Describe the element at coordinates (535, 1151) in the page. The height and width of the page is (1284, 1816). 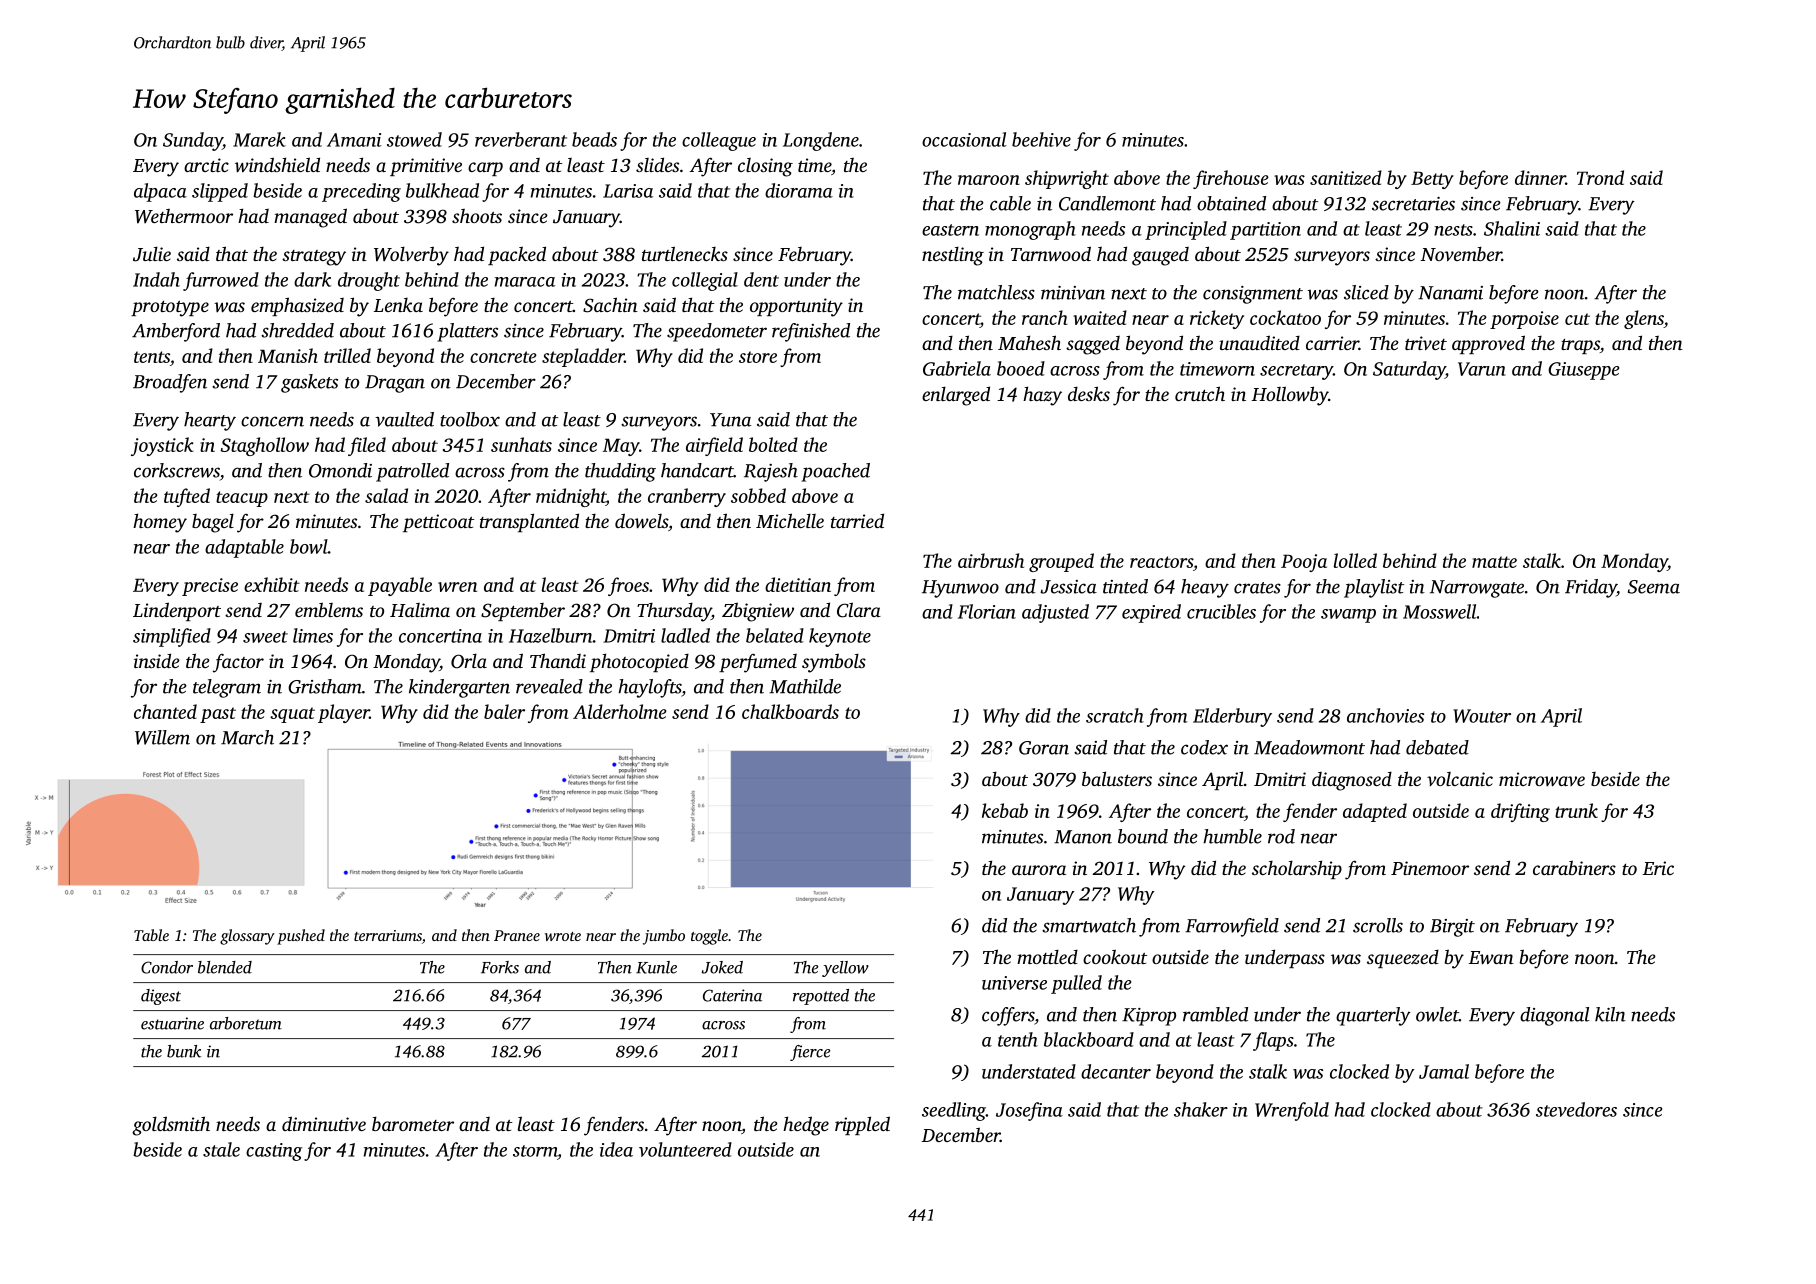
I see `storm` at that location.
